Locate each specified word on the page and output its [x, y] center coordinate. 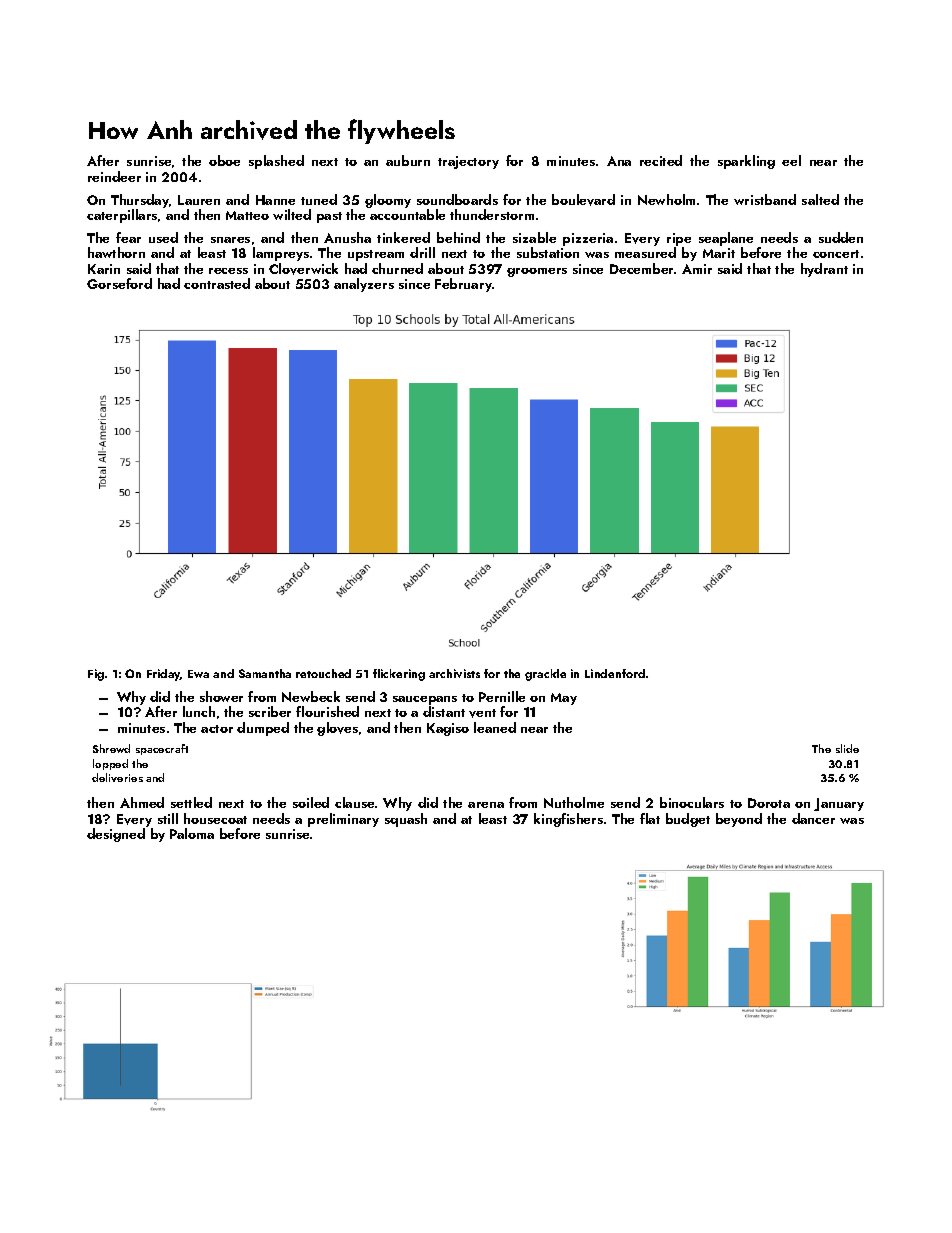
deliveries [117, 777]
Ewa [198, 674]
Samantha [265, 673]
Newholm [666, 199]
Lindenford [615, 673]
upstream [376, 255]
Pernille [502, 696]
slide [847, 748]
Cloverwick [303, 269]
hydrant [824, 270]
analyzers [364, 285]
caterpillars [122, 216]
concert [836, 254]
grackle [545, 675]
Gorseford [119, 283]
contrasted [217, 283]
